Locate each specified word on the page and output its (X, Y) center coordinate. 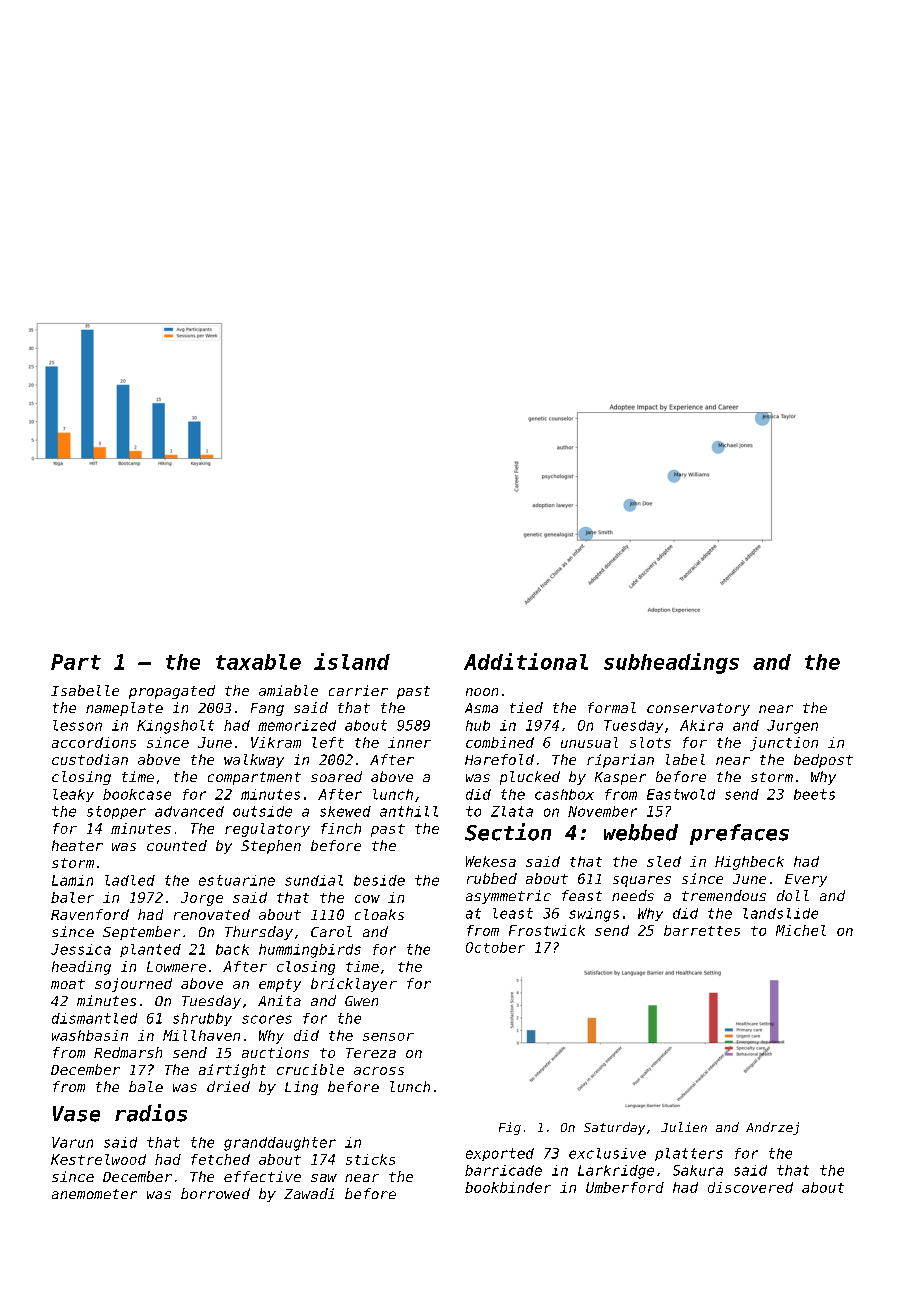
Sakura (698, 1170)
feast (582, 895)
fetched (220, 1159)
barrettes (702, 930)
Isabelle (85, 690)
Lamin (72, 880)
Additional (526, 661)
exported (500, 1154)
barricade (503, 1170)
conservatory (698, 709)
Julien (684, 1127)
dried (228, 1086)
